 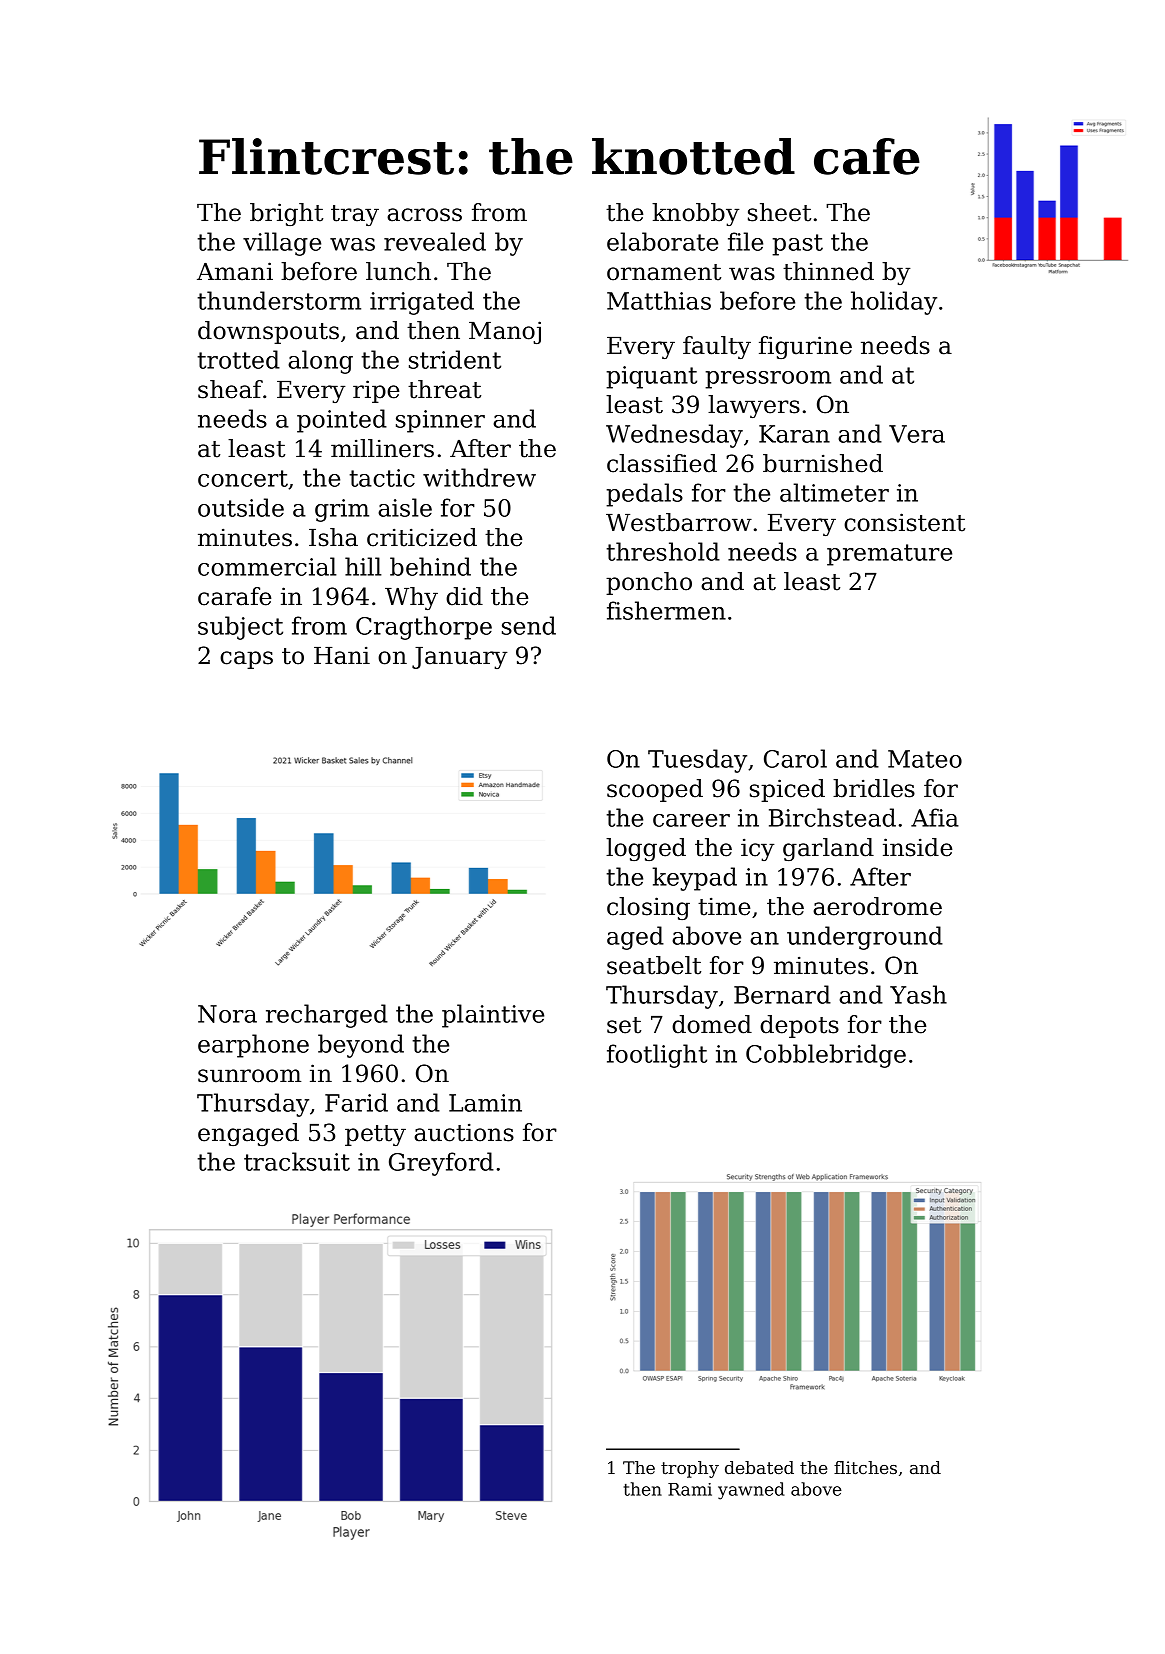 What do you see at coordinates (282, 244) in the document?
I see `village` at bounding box center [282, 244].
